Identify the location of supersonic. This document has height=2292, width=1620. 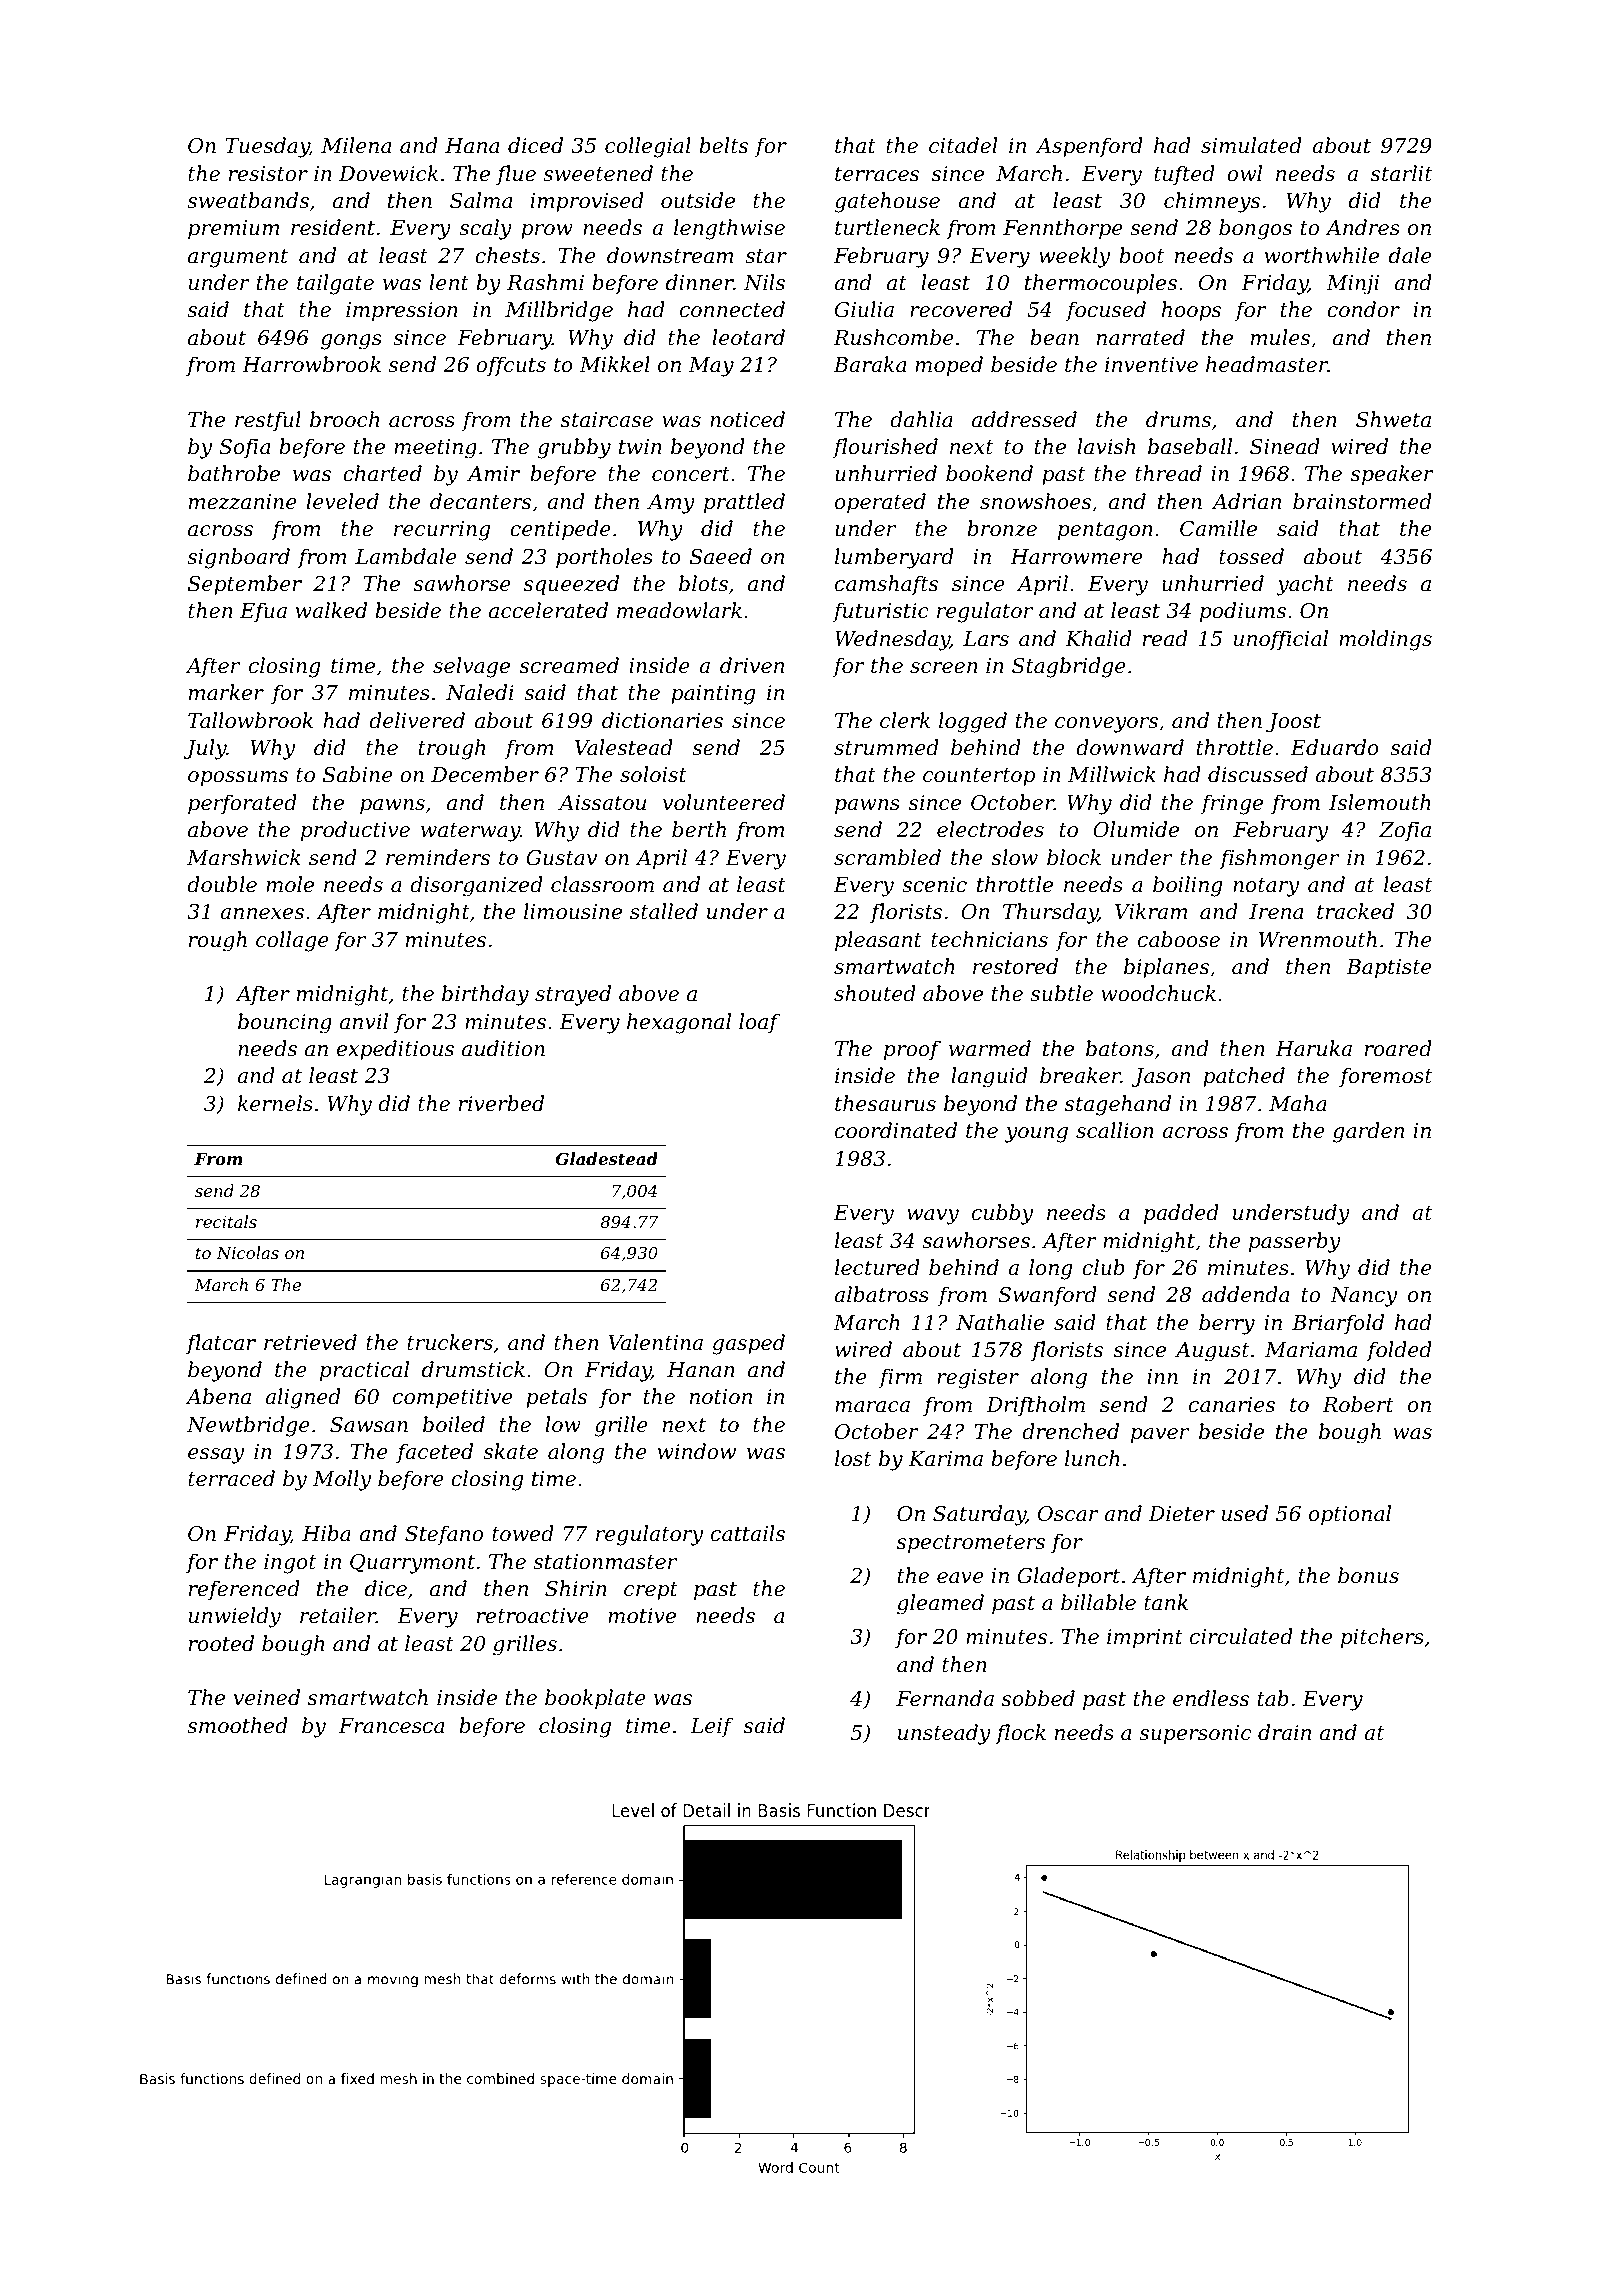
(1195, 1735).
